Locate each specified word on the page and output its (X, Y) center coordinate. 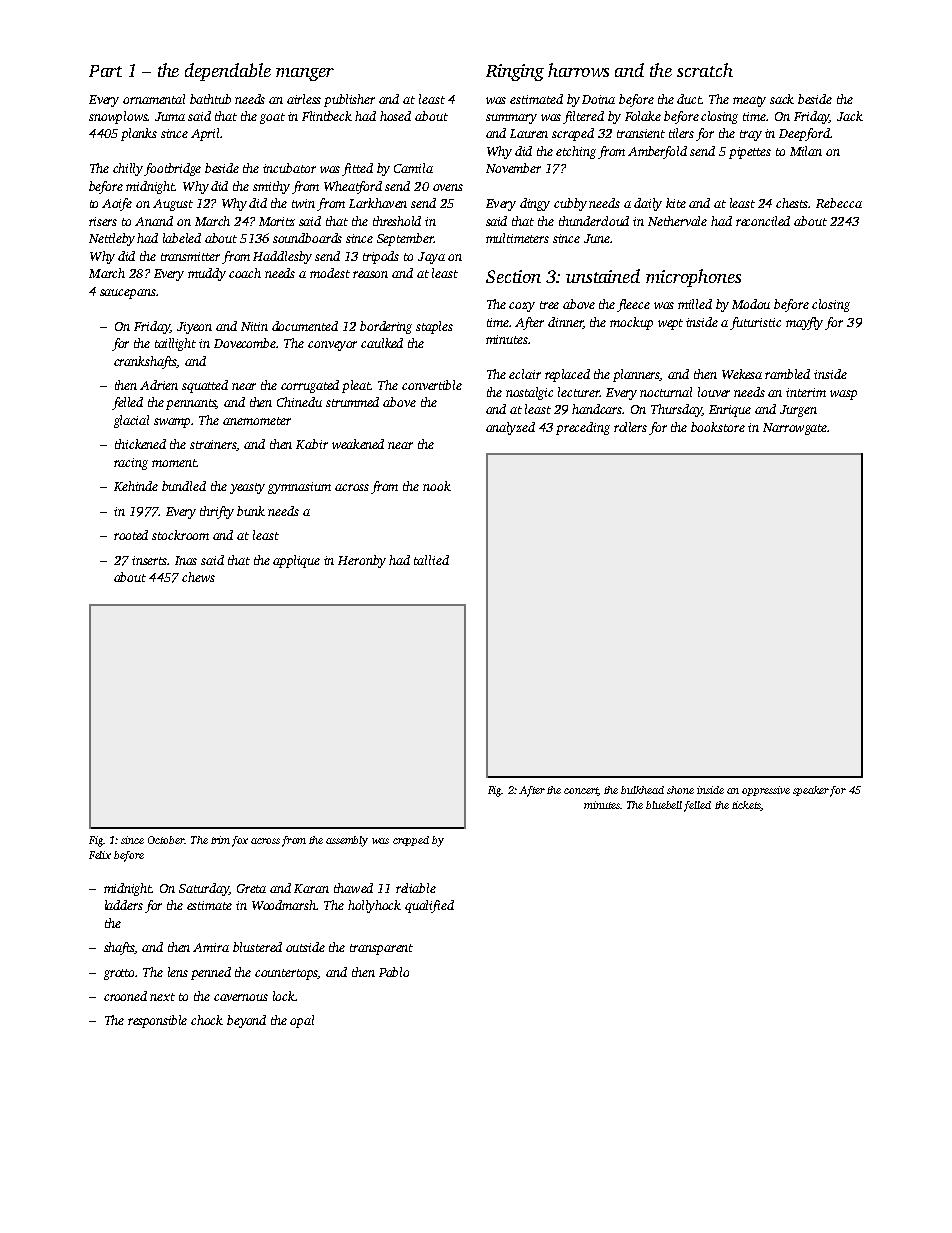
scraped (573, 134)
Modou (751, 304)
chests (792, 203)
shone (680, 790)
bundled (184, 486)
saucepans (128, 294)
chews (198, 577)
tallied (431, 560)
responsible (157, 1021)
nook (437, 486)
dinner (565, 323)
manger (305, 74)
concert (581, 791)
